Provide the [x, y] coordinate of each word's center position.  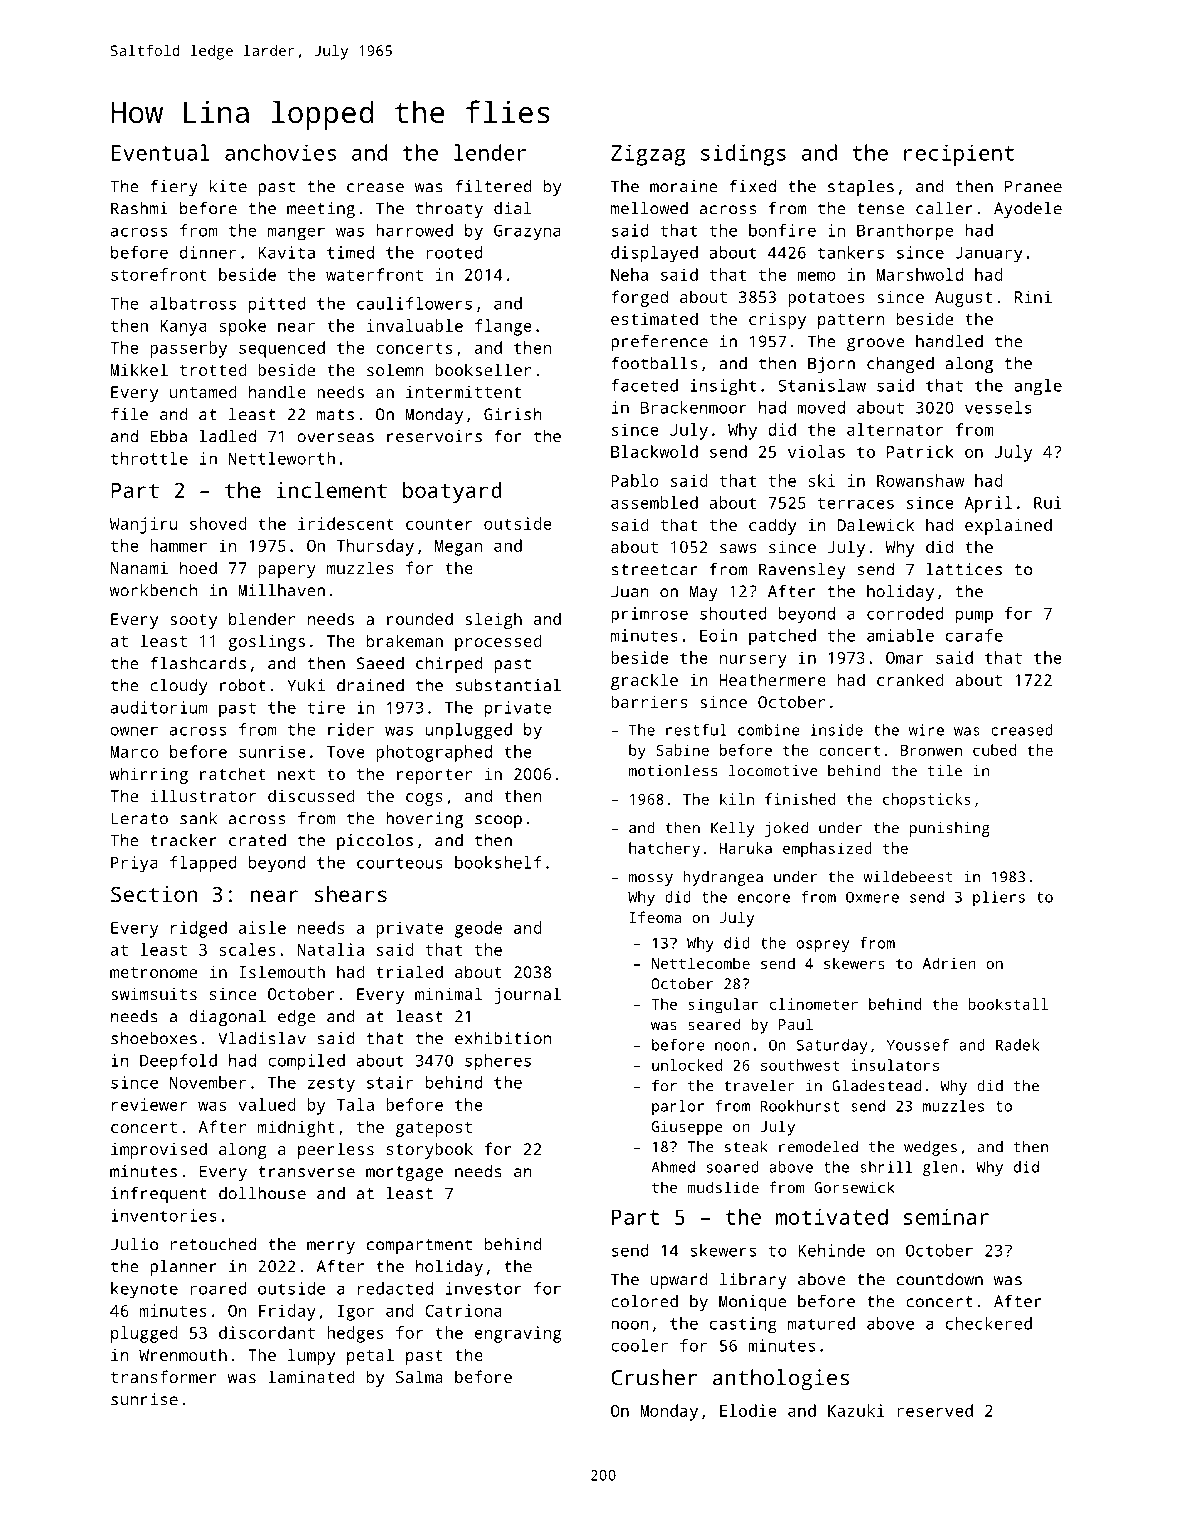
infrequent [159, 1194]
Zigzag [648, 155]
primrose [649, 615]
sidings [743, 155]
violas [816, 451]
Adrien [949, 963]
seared [714, 1024]
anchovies [280, 152]
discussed [311, 795]
